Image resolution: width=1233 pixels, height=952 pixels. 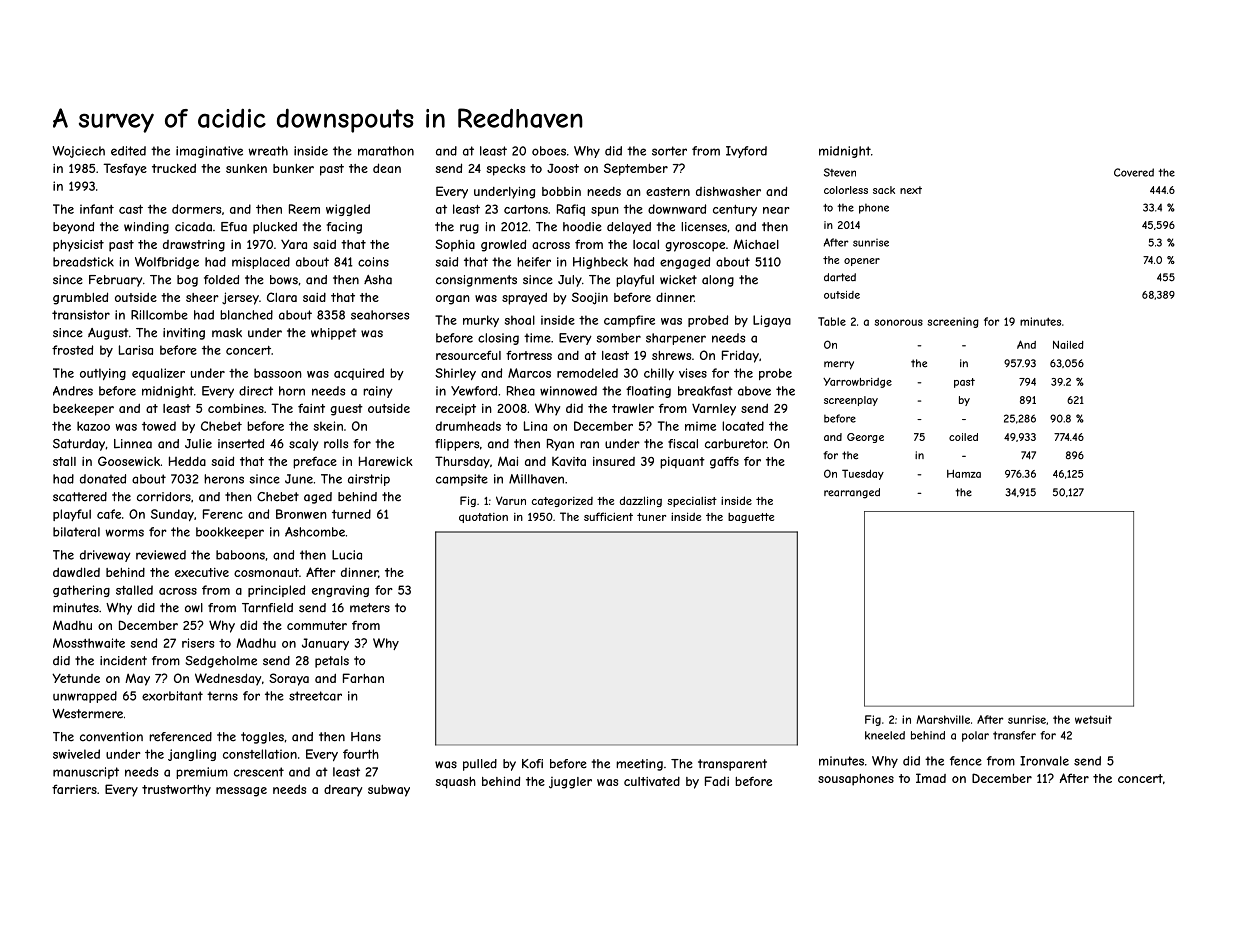 What do you see at coordinates (532, 764) in the image?
I see `Kofi` at bounding box center [532, 764].
